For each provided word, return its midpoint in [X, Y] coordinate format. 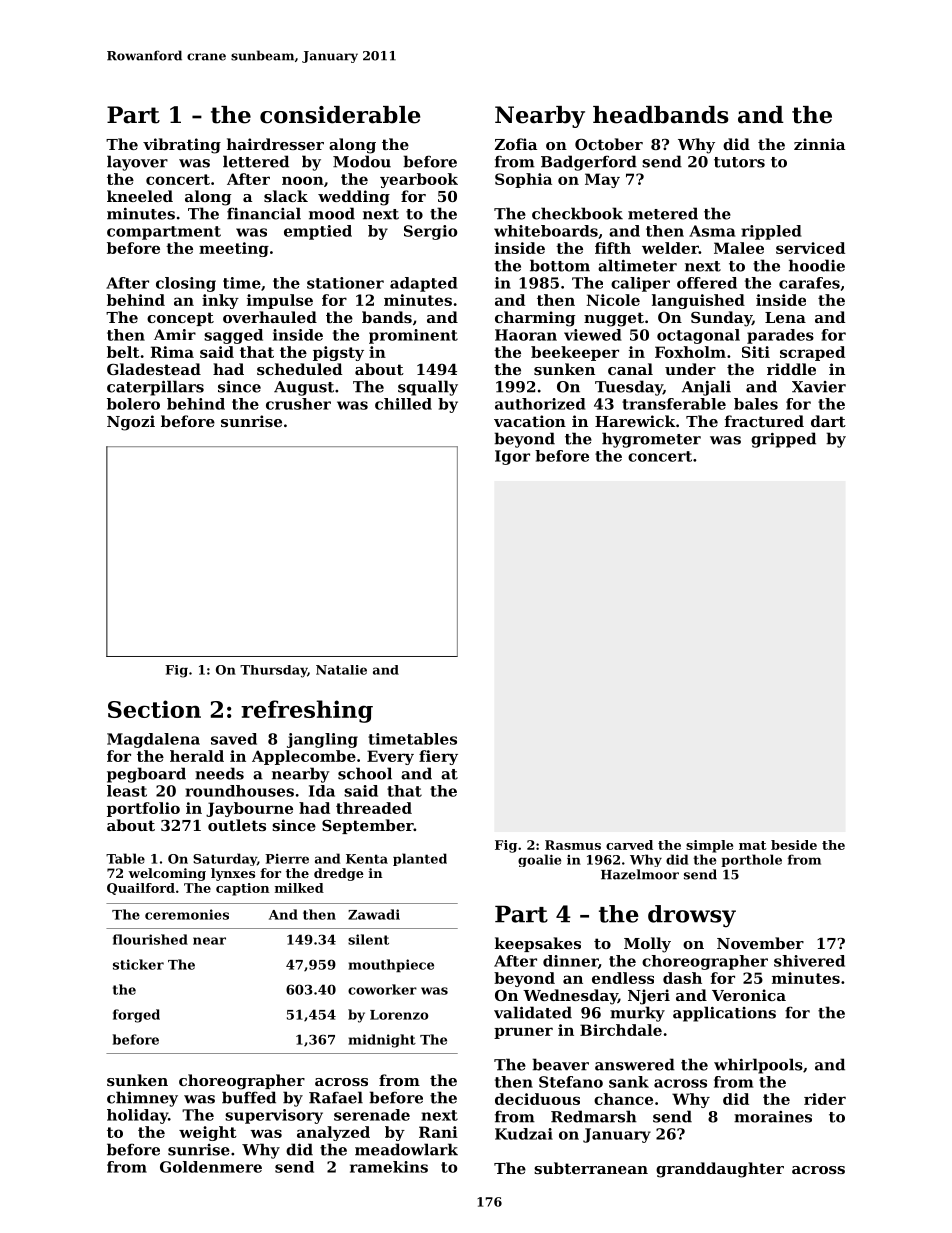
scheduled [299, 369]
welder [670, 248]
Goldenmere [211, 1167]
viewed [593, 335]
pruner [523, 1033]
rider [825, 1099]
